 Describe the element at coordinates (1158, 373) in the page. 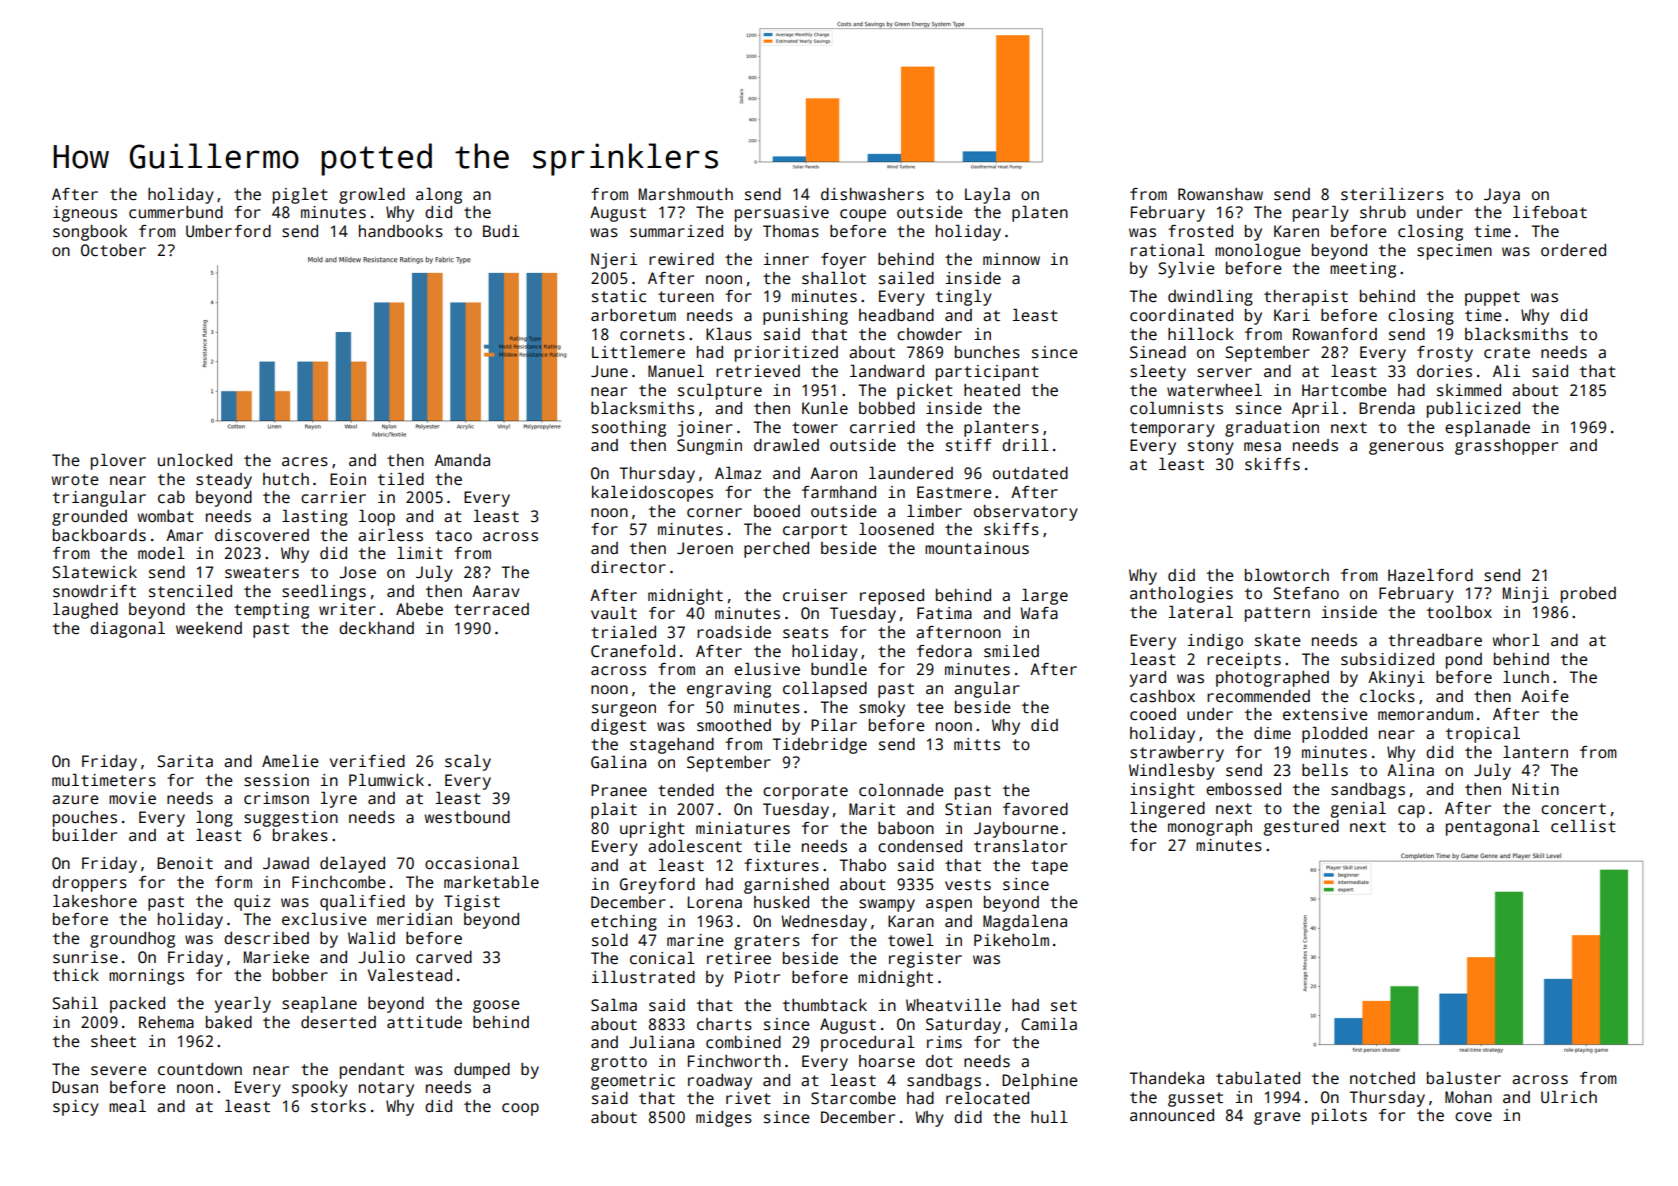

I see `sleety` at that location.
